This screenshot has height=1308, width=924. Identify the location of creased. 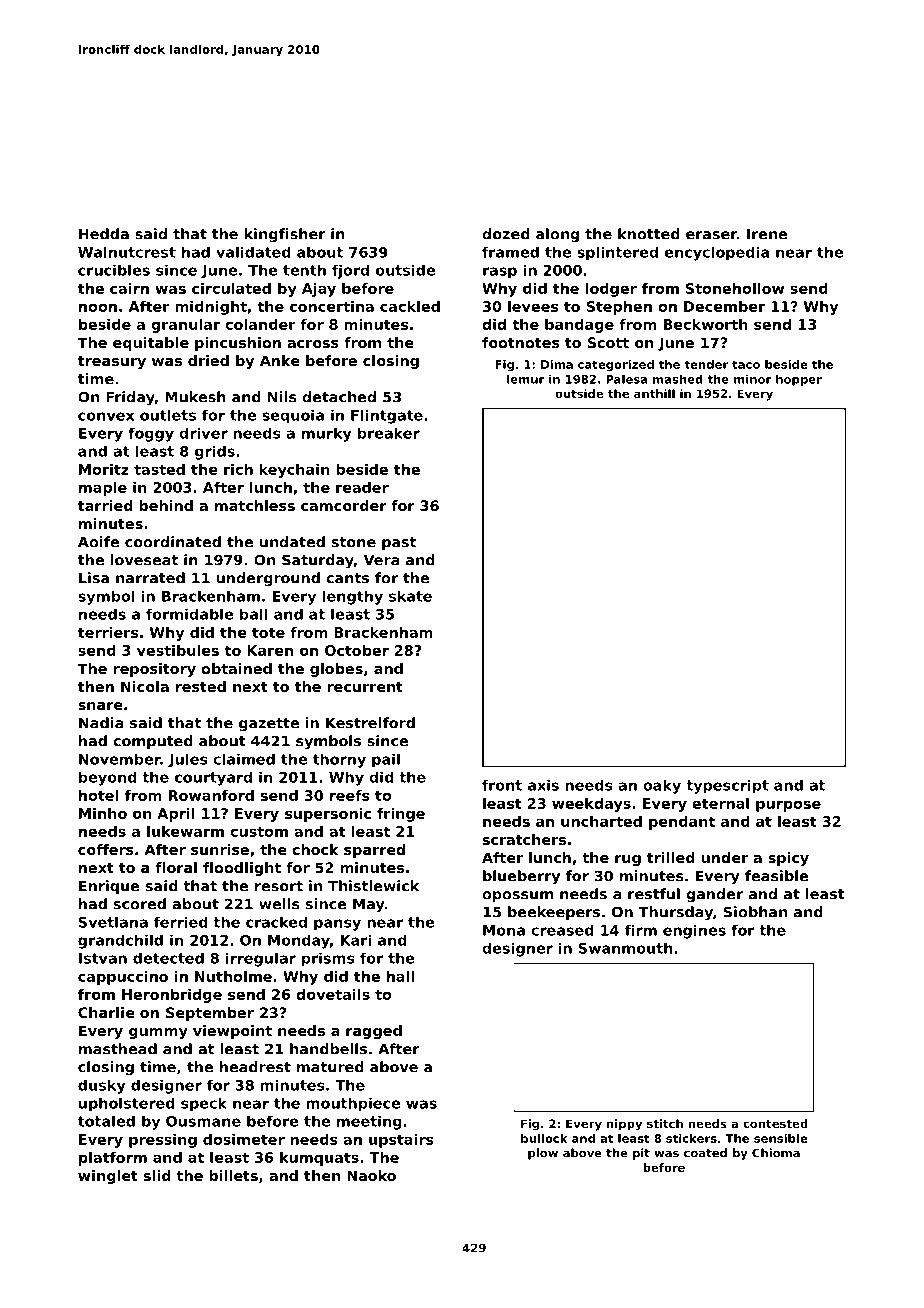
(562, 930).
